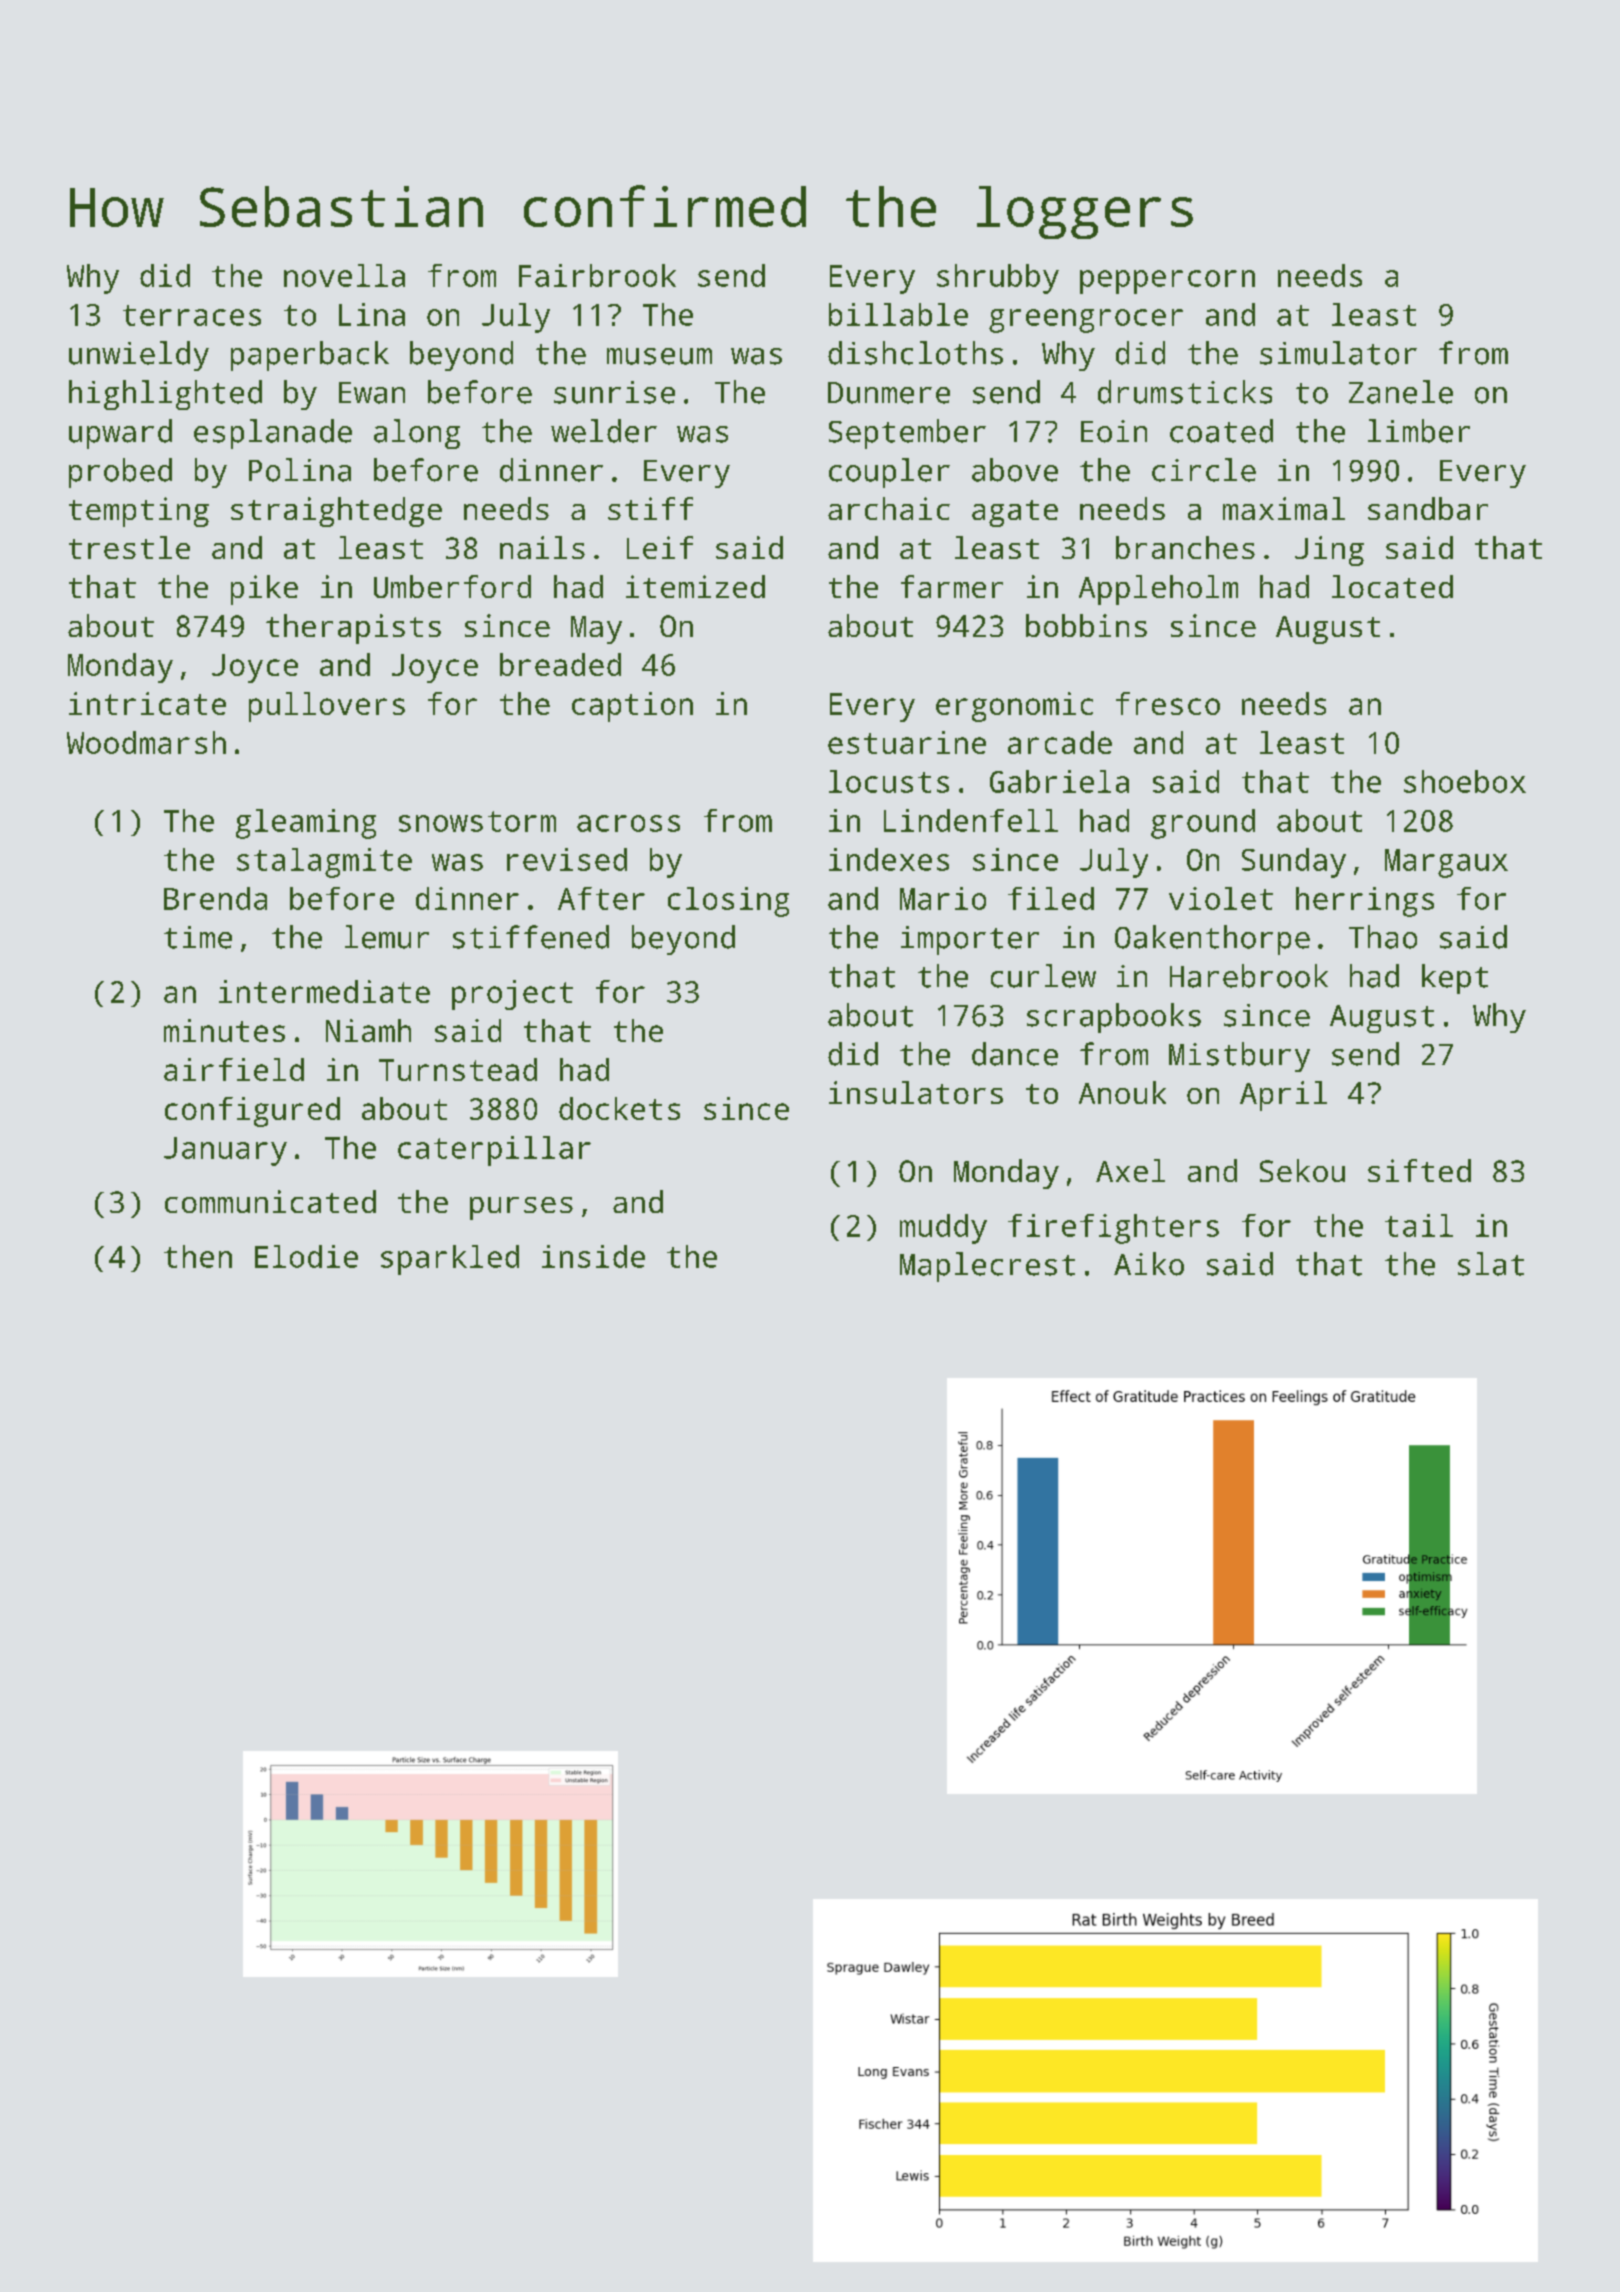 This page has width=1620, height=2292. Describe the element at coordinates (1168, 703) in the page. I see `fresco` at that location.
